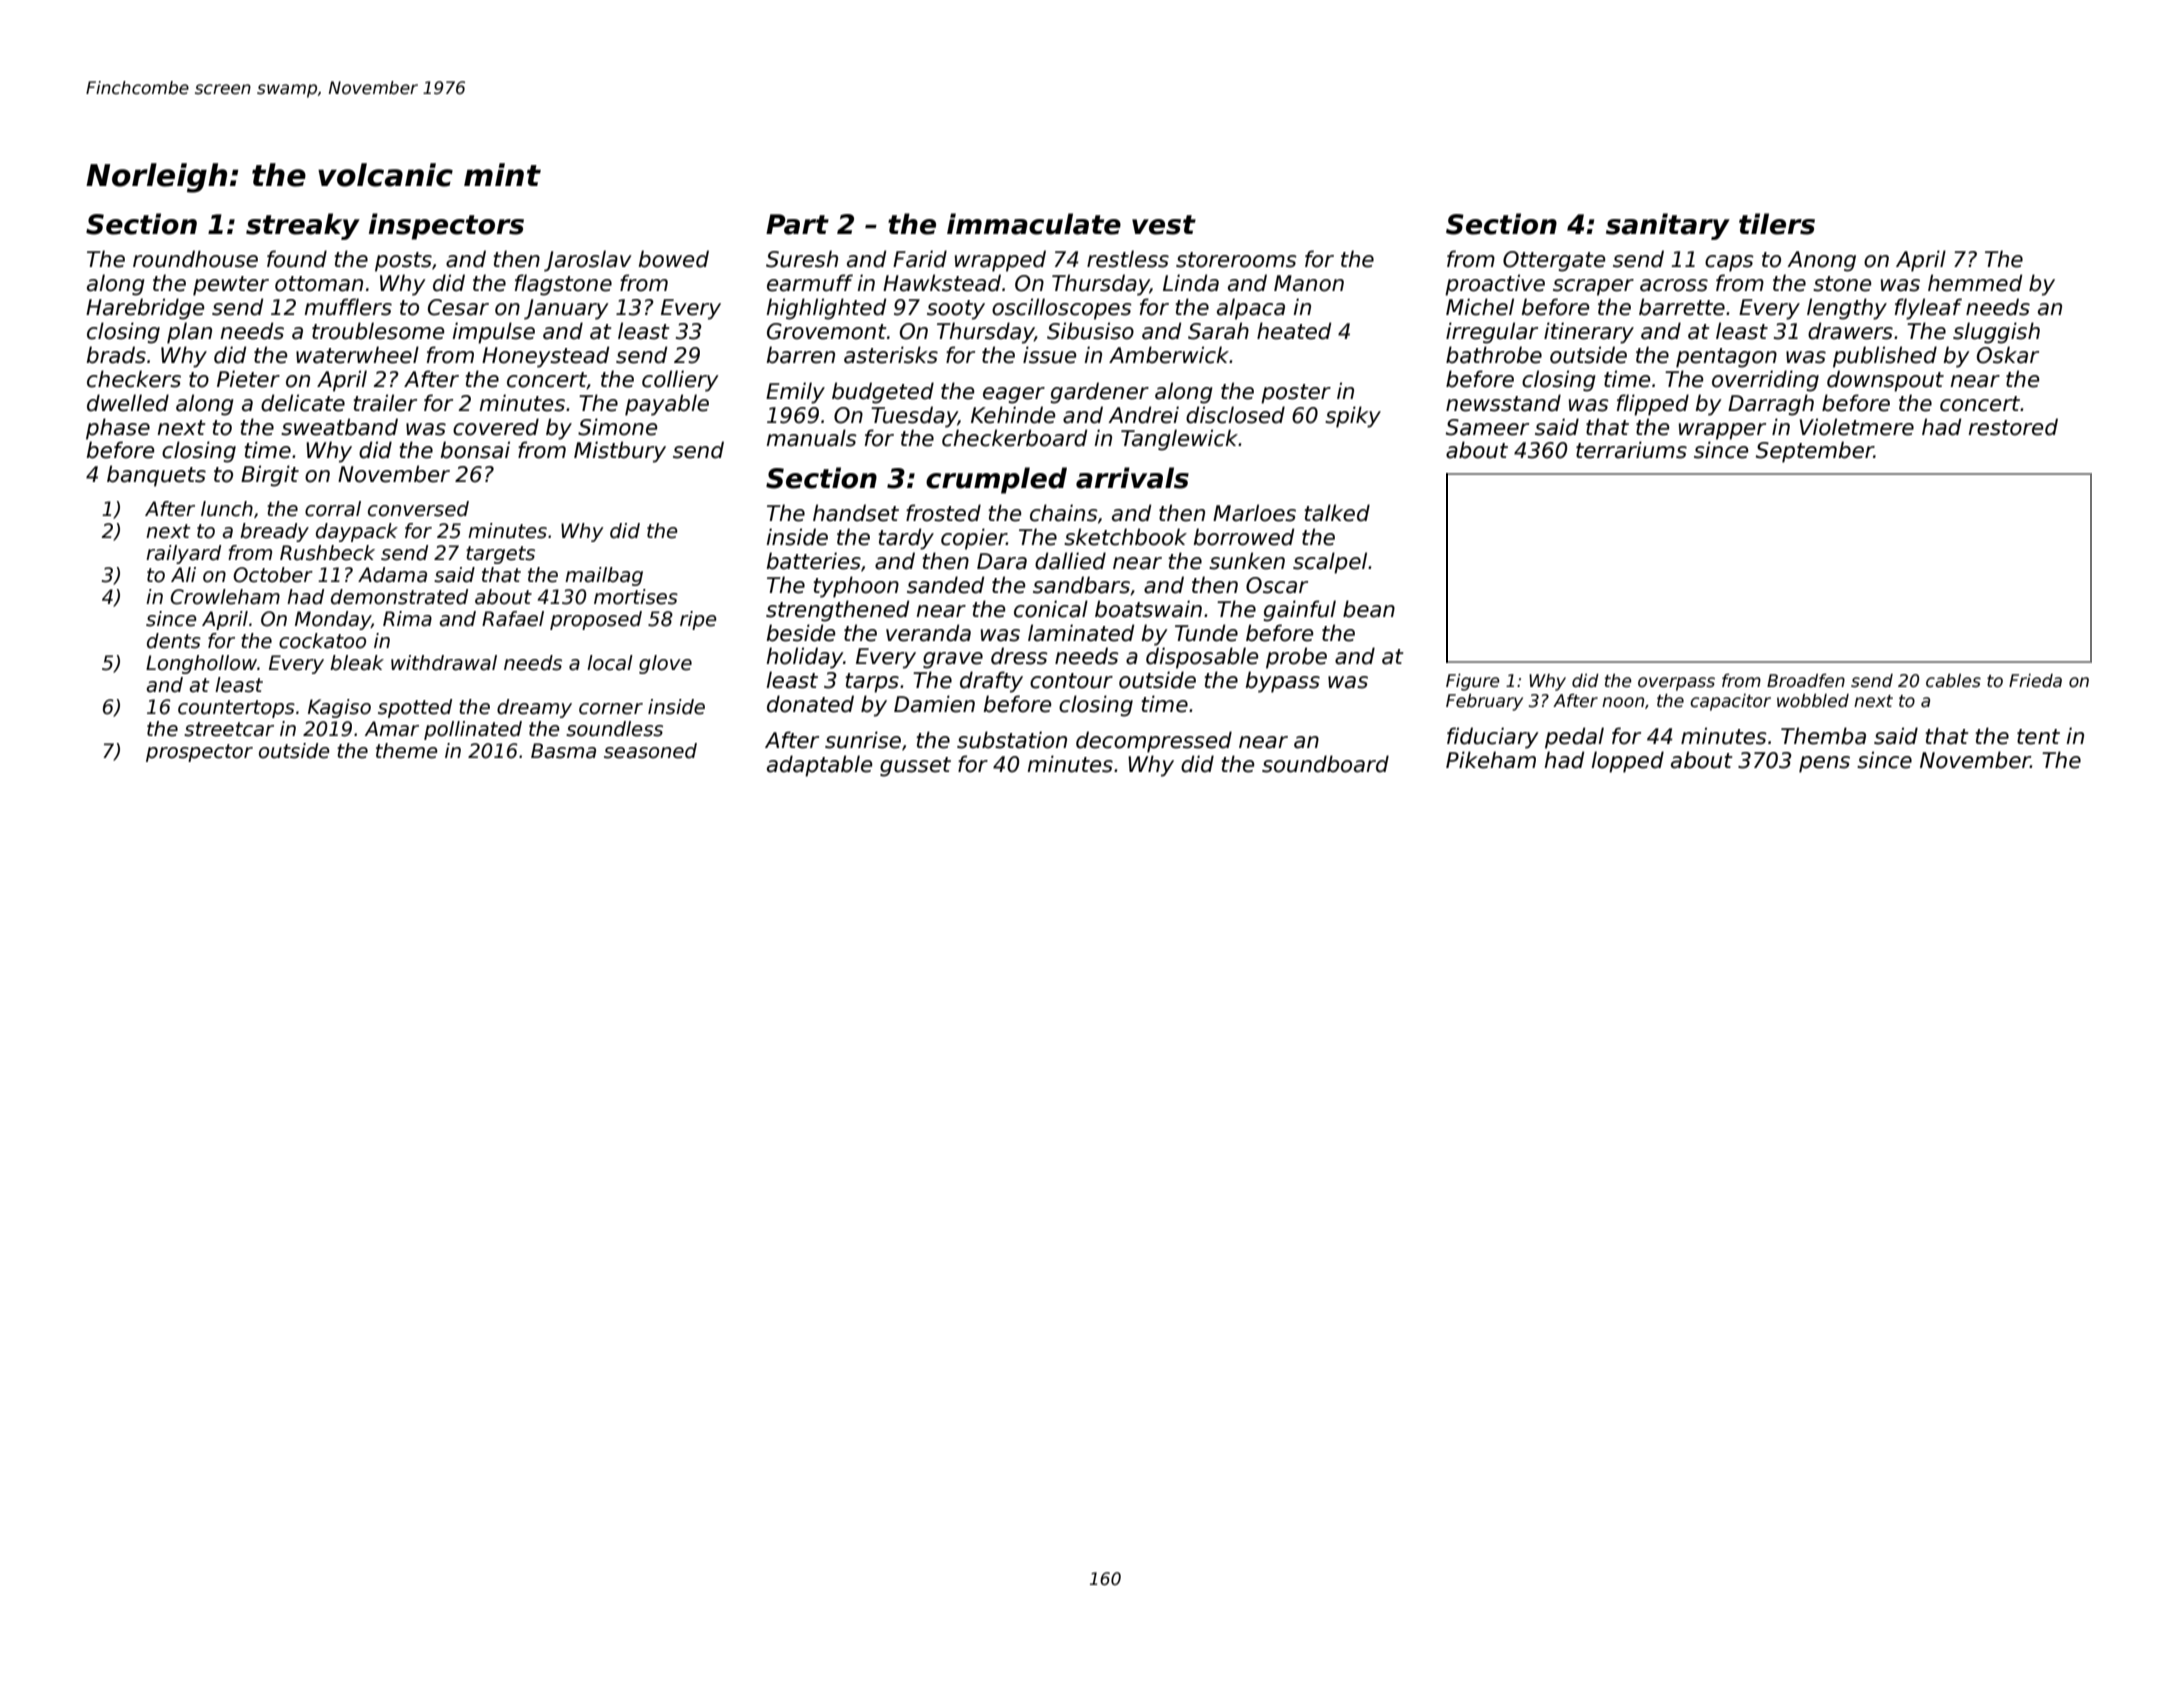 Image resolution: width=2178 pixels, height=1683 pixels. What do you see at coordinates (227, 509) in the screenshot?
I see `lunch` at bounding box center [227, 509].
